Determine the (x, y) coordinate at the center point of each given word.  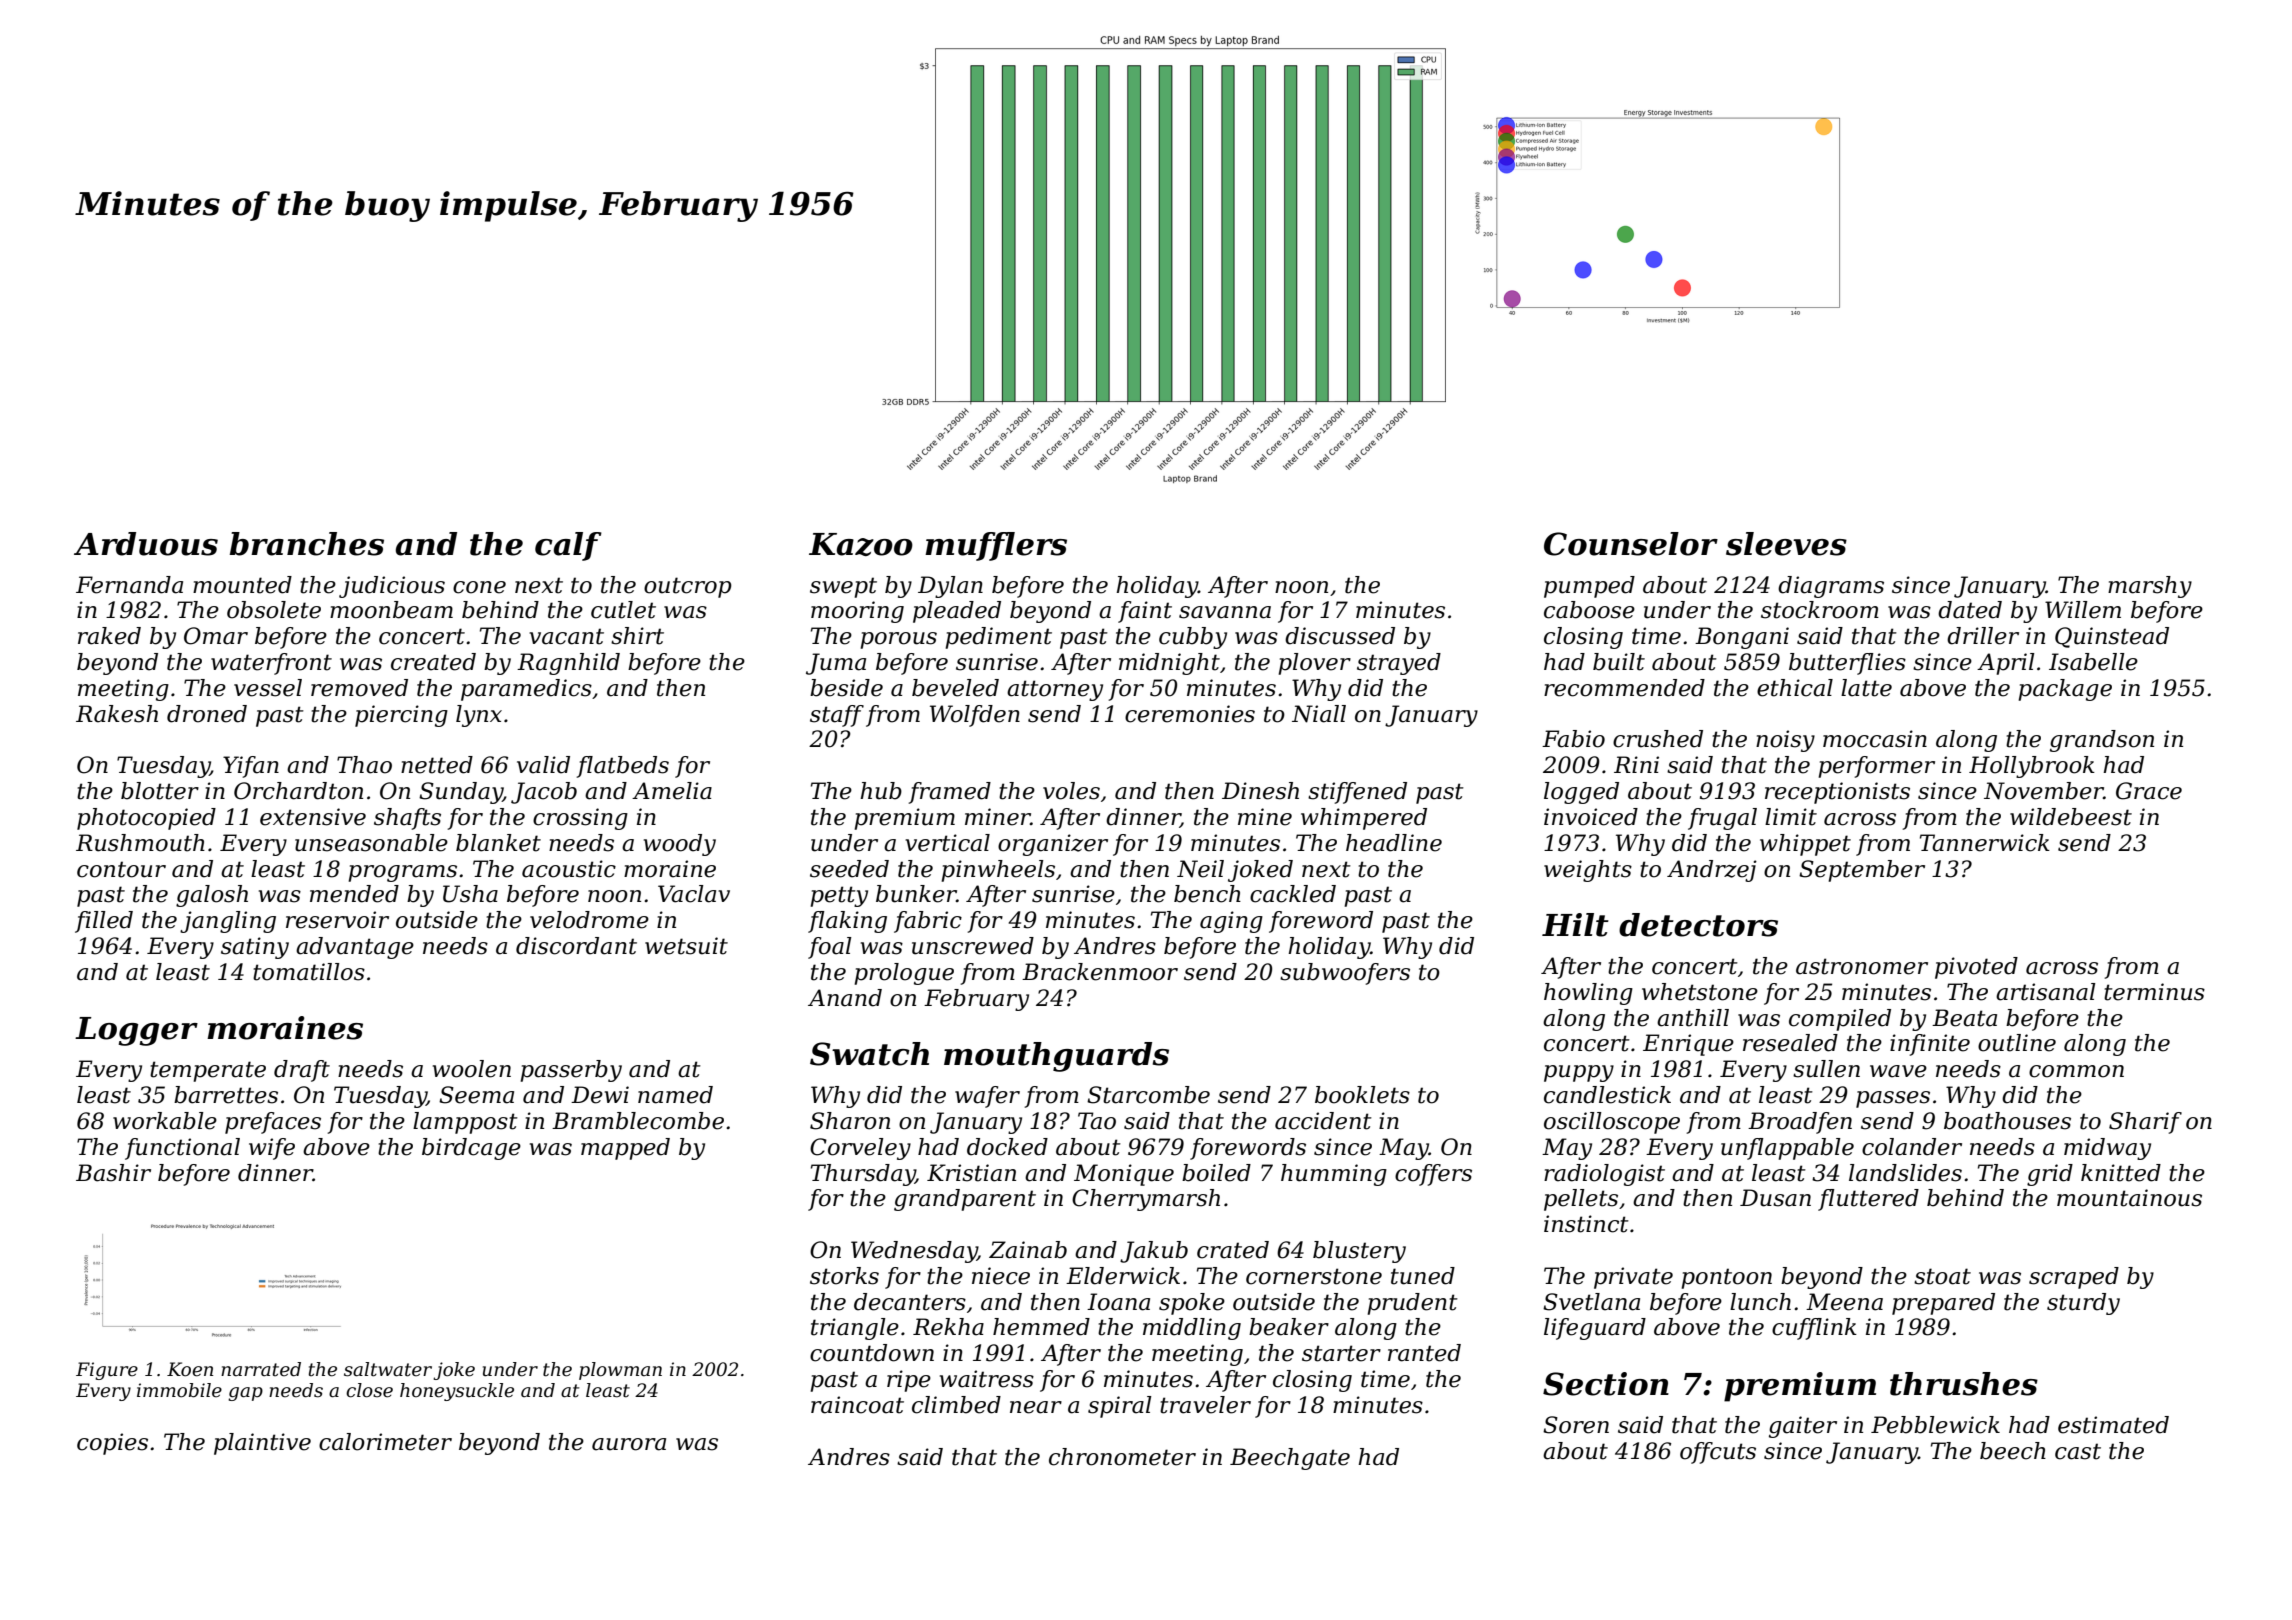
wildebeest (2071, 817)
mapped (625, 1149)
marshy (2150, 587)
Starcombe (1148, 1095)
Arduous (146, 544)
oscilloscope (1612, 1123)
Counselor (1631, 544)
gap (245, 1394)
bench (1207, 894)
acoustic (569, 869)
